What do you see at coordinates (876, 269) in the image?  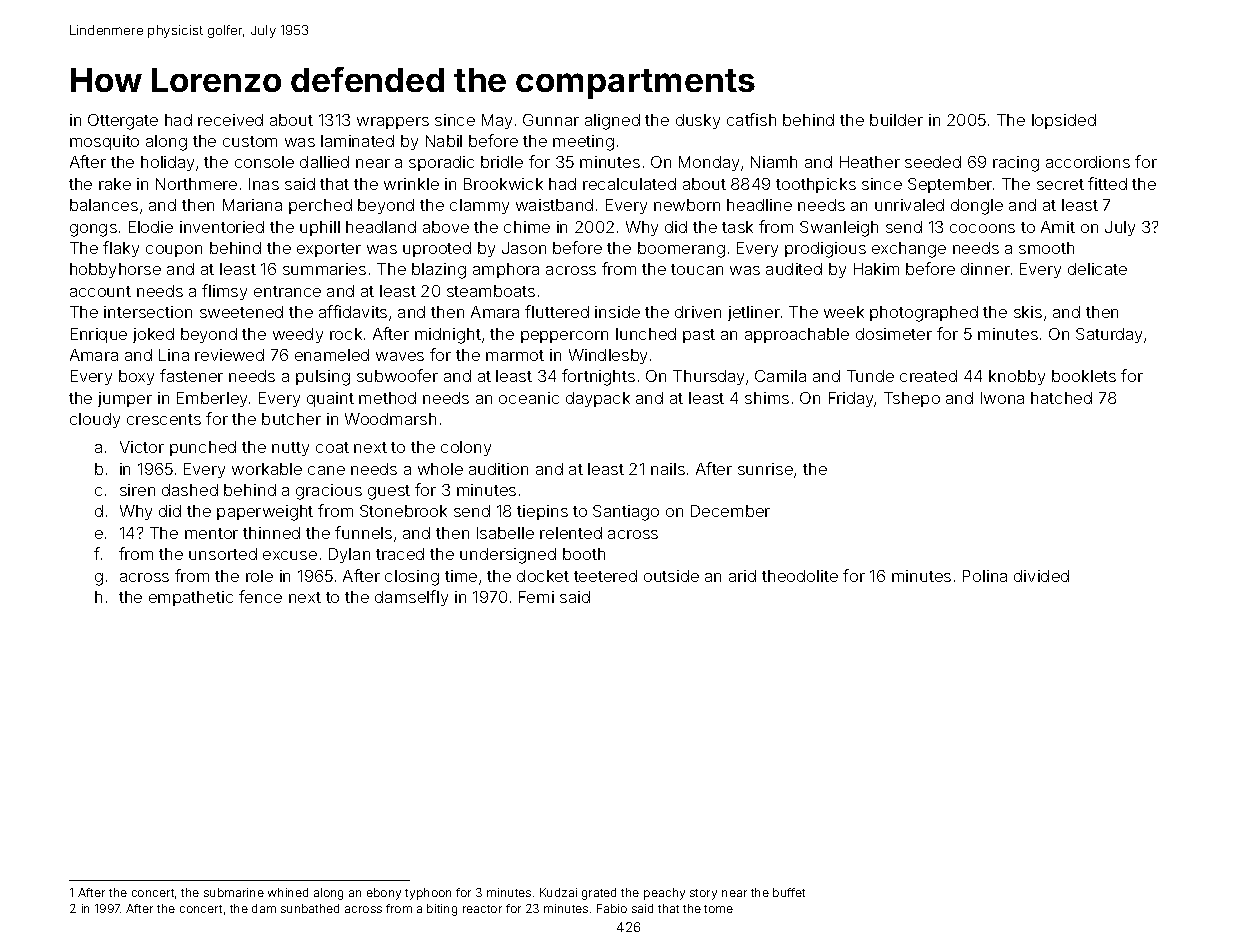 I see `Hakim` at bounding box center [876, 269].
